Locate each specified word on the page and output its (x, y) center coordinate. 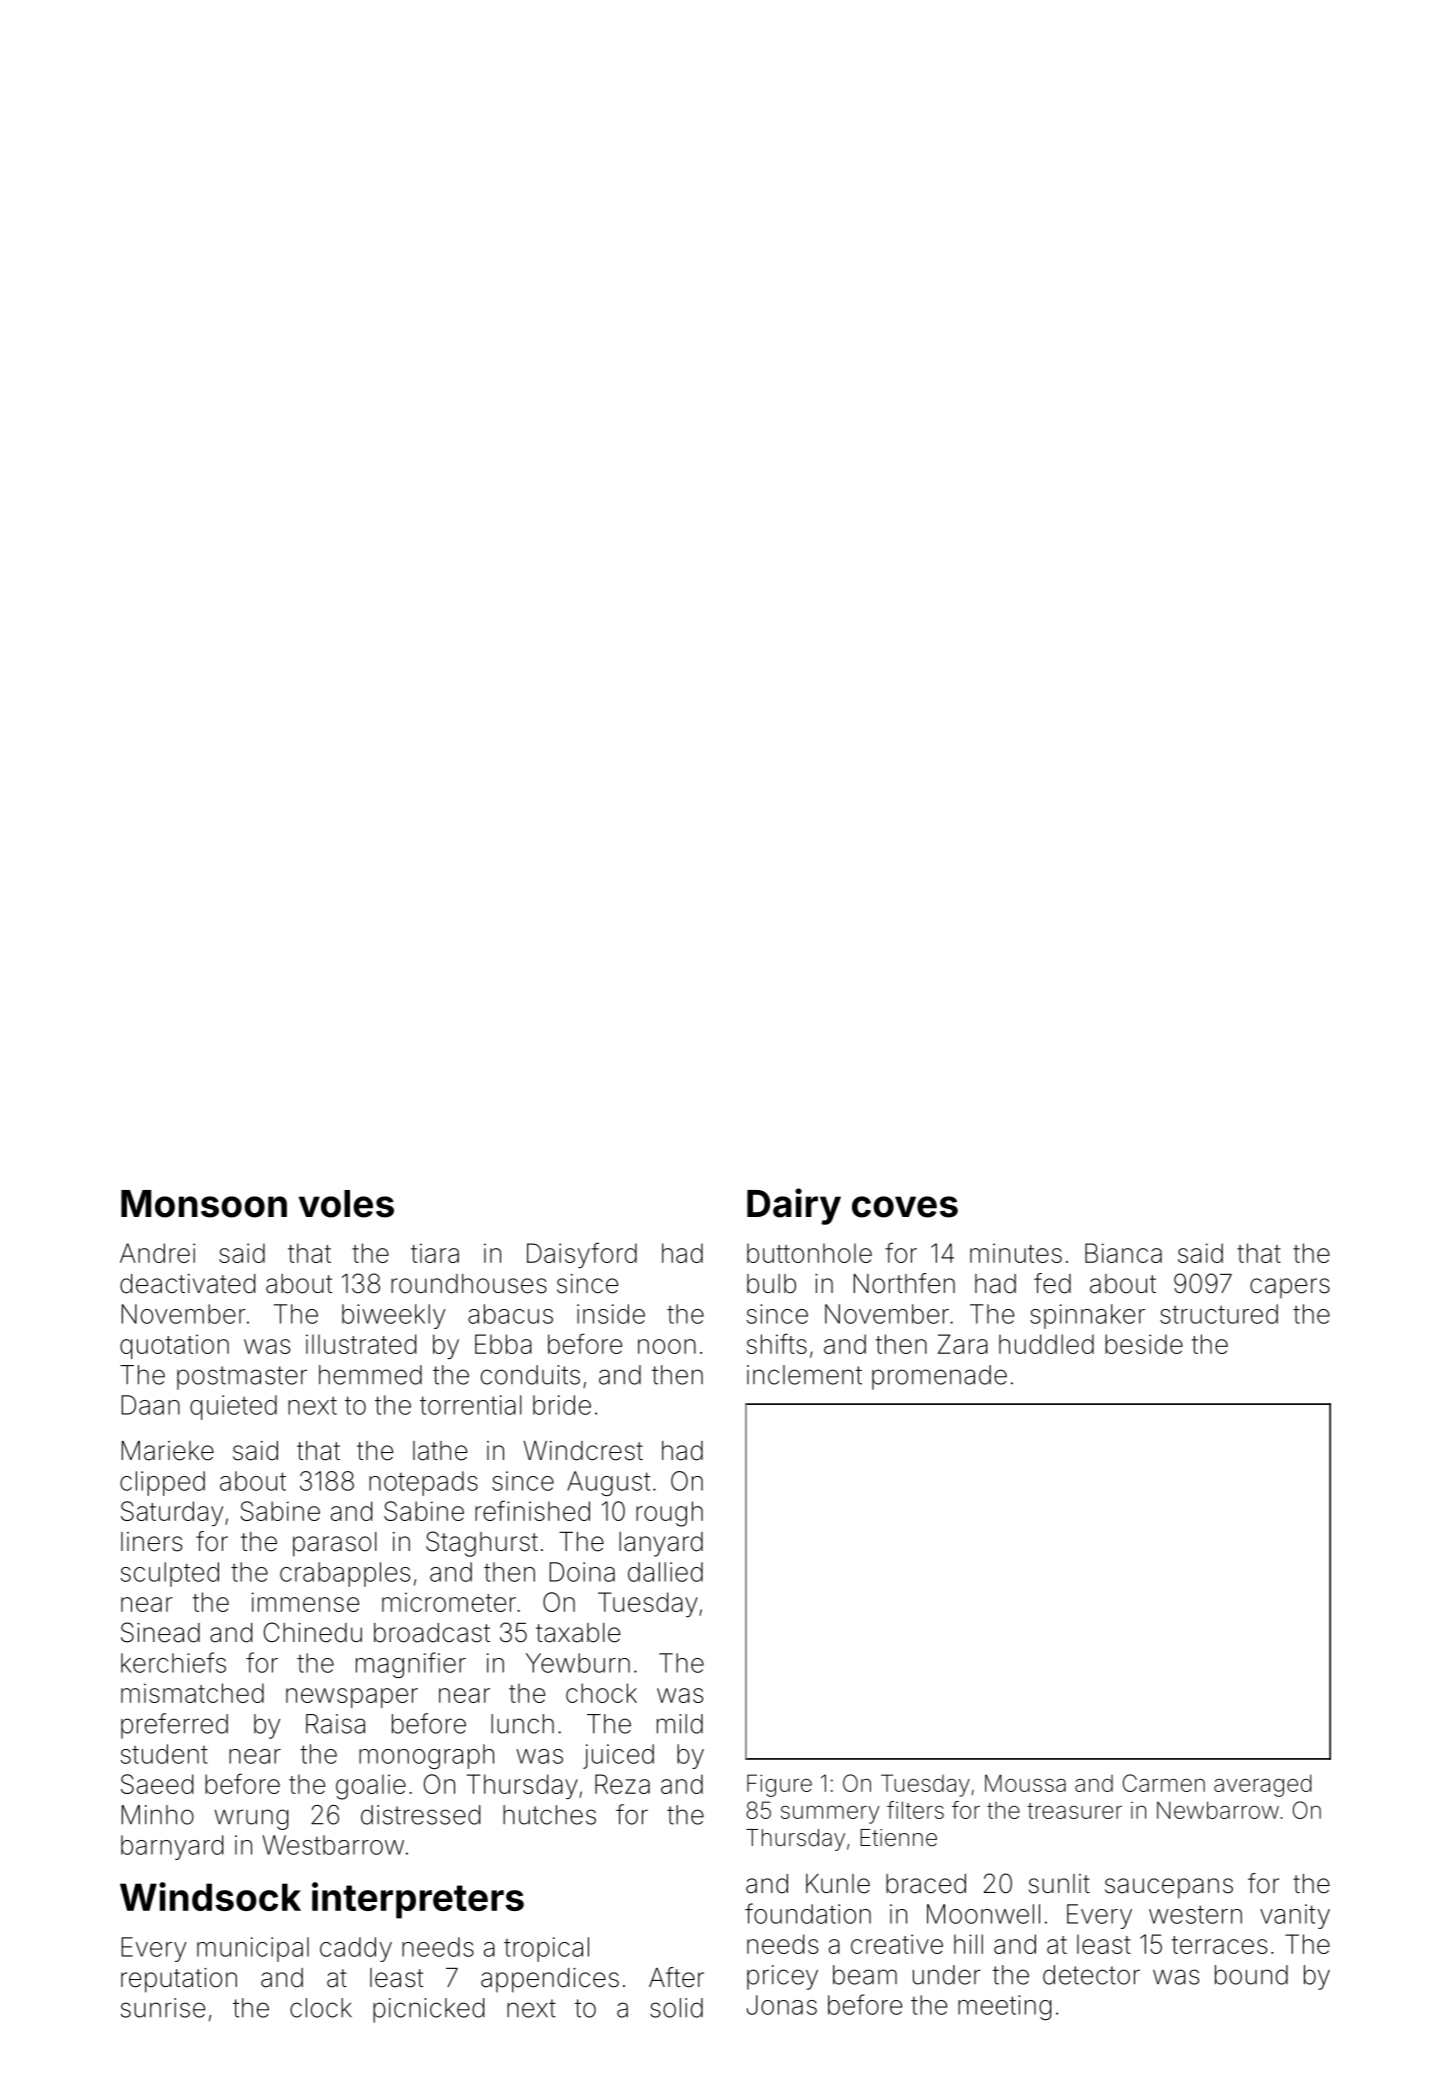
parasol (335, 1544)
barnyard (172, 1847)
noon (667, 1346)
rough (669, 1514)
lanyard (661, 1544)
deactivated (187, 1284)
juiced (618, 1756)
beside (1144, 1344)
